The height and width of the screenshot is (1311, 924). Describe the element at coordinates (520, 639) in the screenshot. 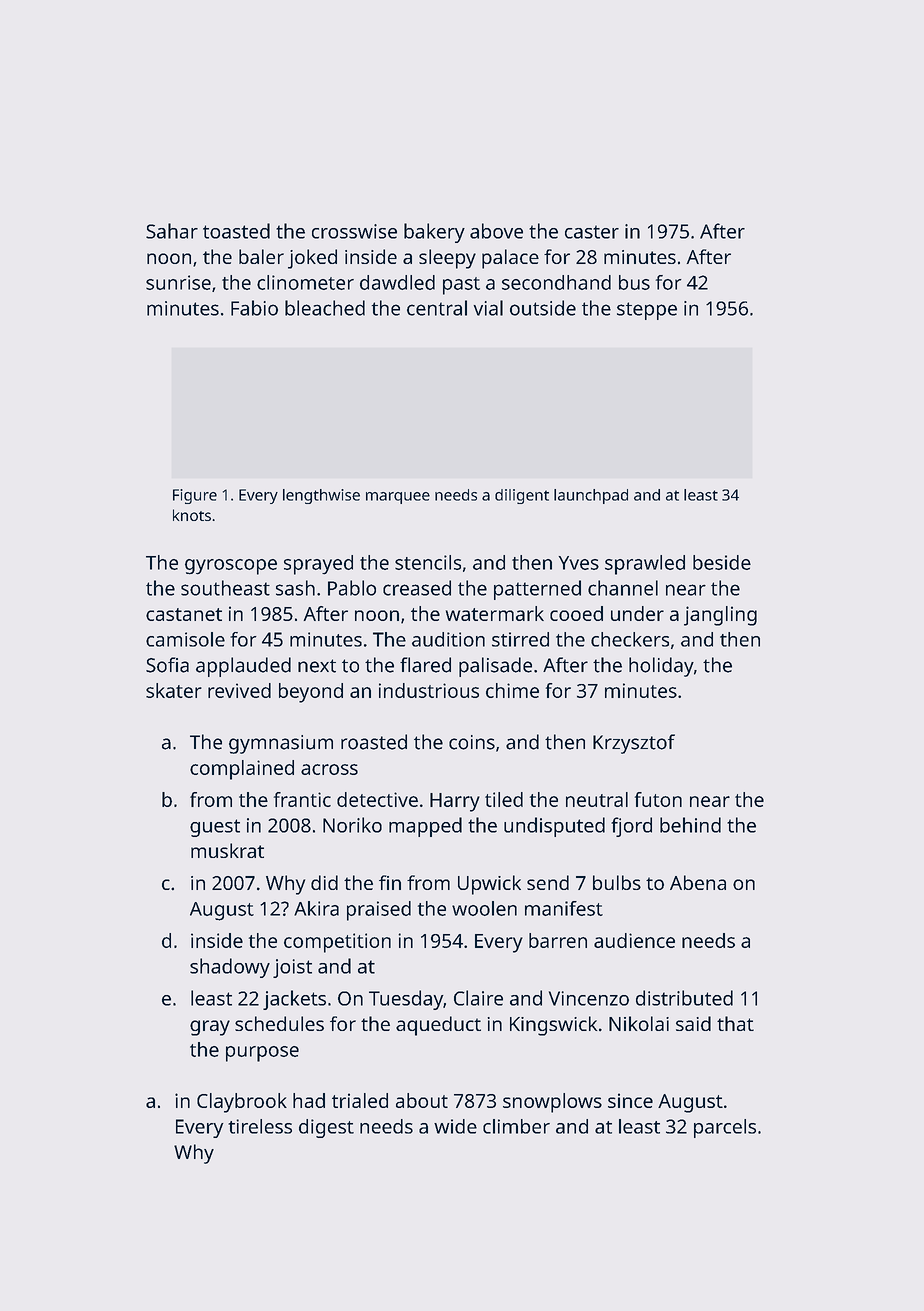

I see `stirred` at that location.
